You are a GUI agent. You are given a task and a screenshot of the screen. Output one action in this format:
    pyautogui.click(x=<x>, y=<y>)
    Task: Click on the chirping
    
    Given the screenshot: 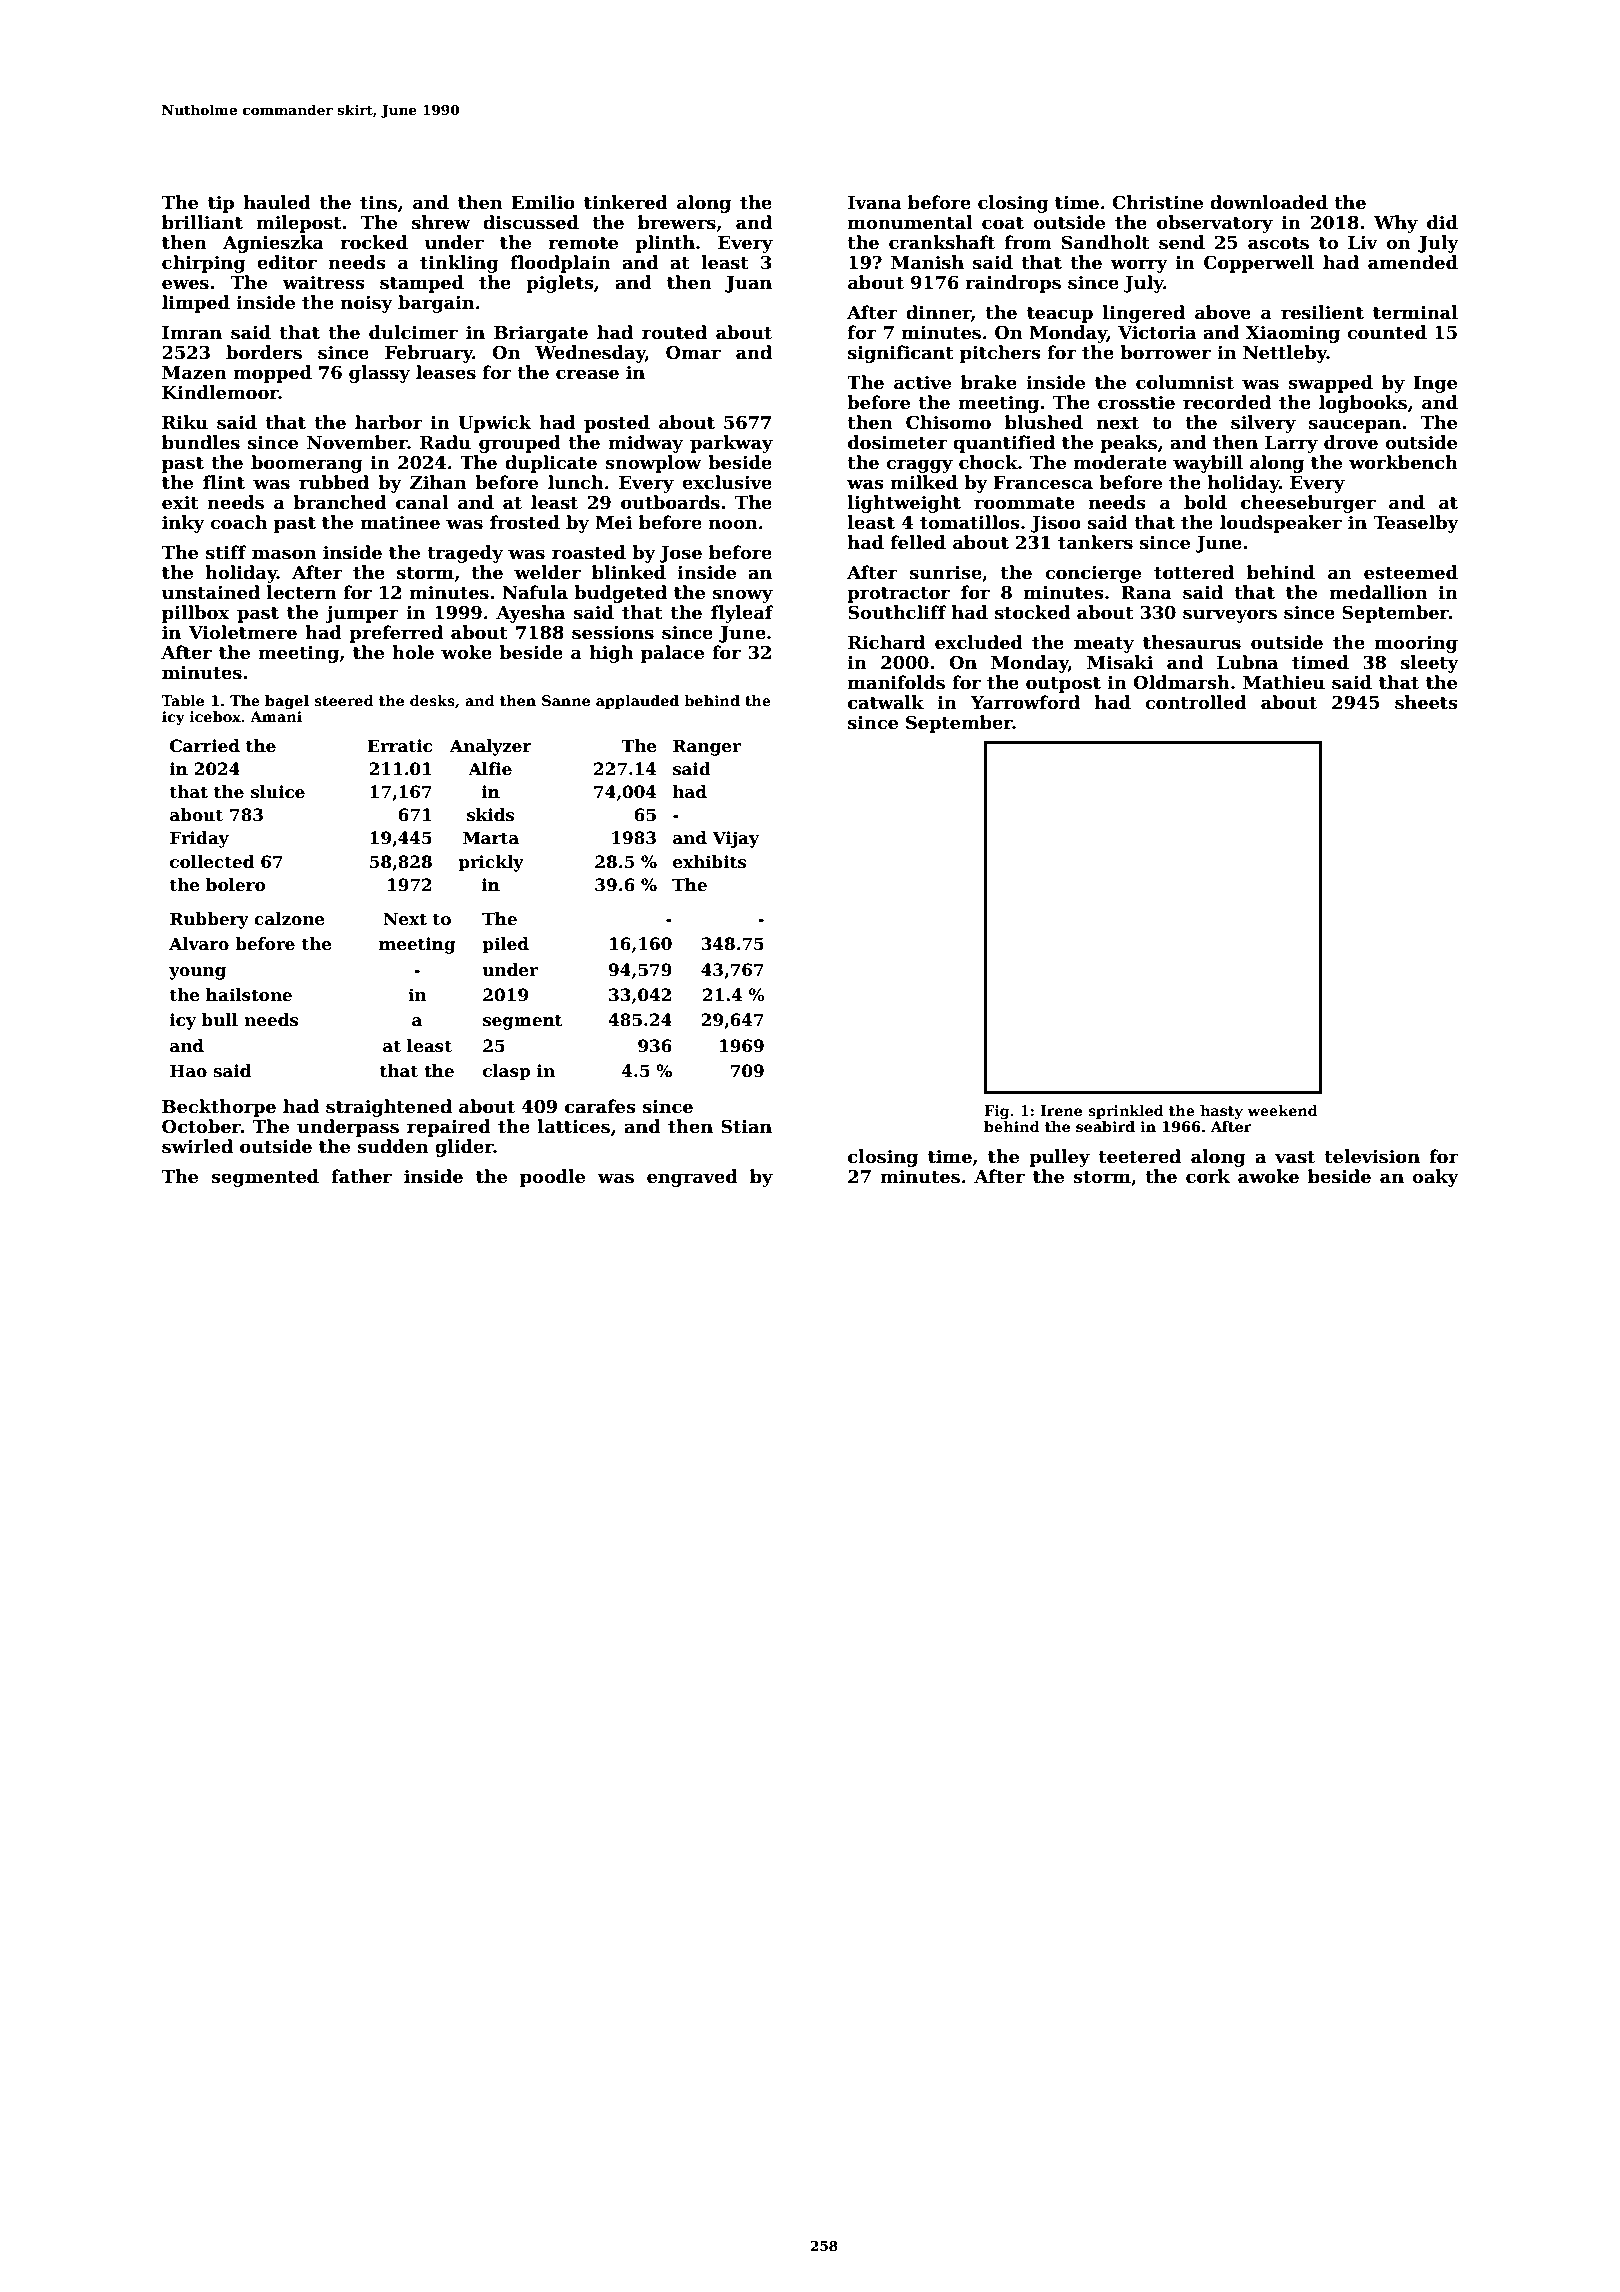 What is the action you would take?
    pyautogui.click(x=204, y=264)
